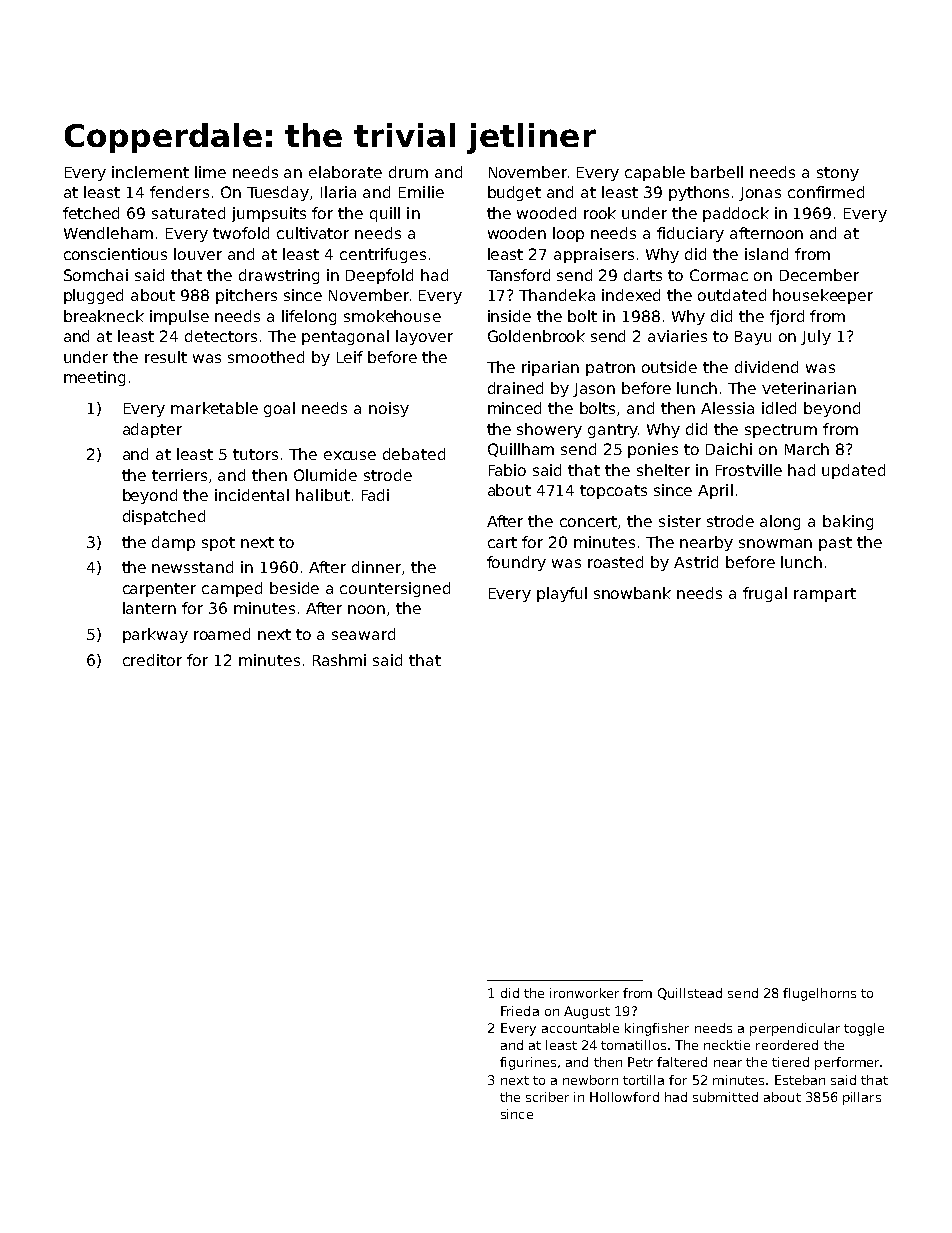 The width and height of the screenshot is (952, 1233). Describe the element at coordinates (152, 660) in the screenshot. I see `creditor` at that location.
